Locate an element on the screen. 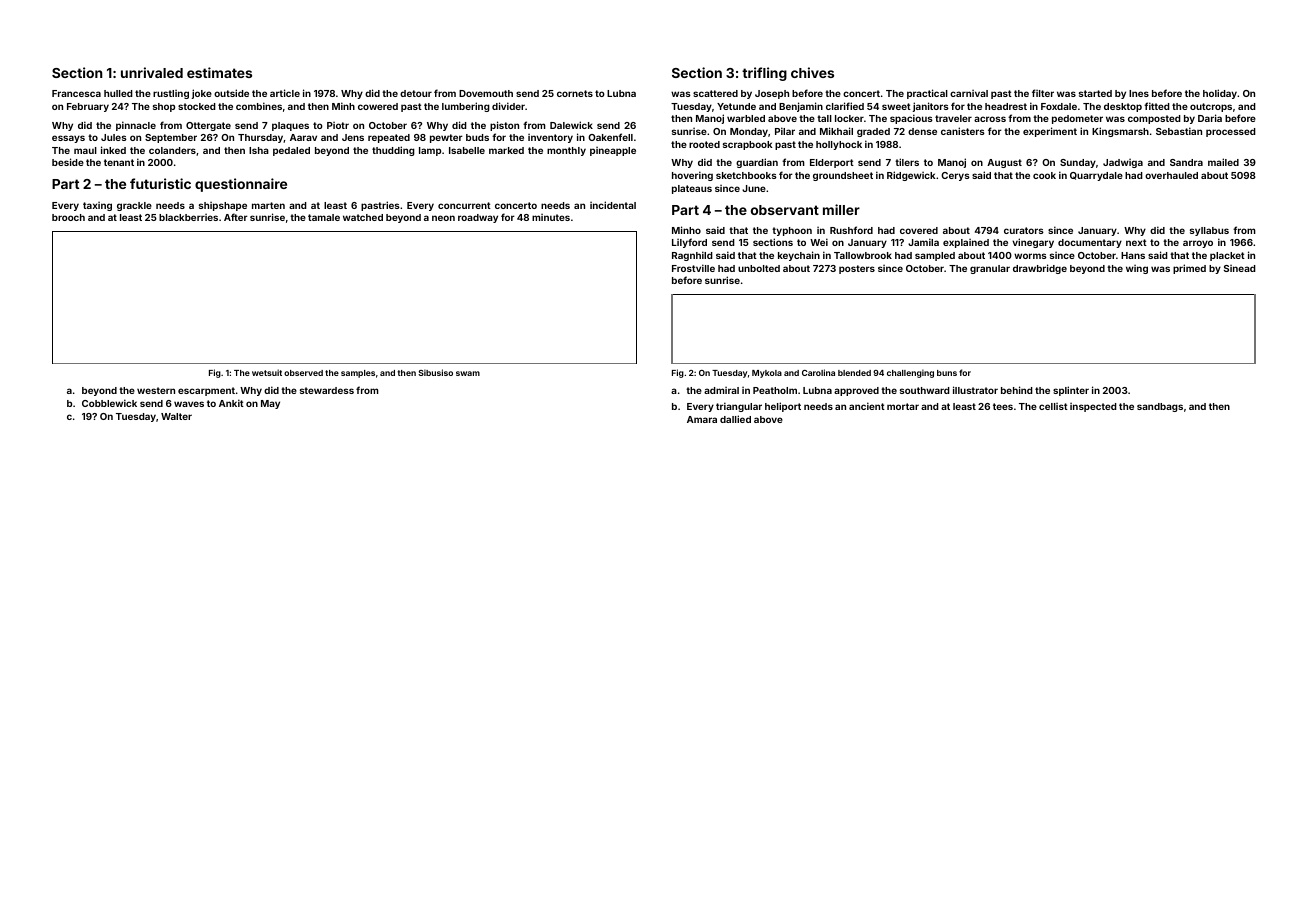 This screenshot has height=924, width=1308. Cerys is located at coordinates (955, 176).
